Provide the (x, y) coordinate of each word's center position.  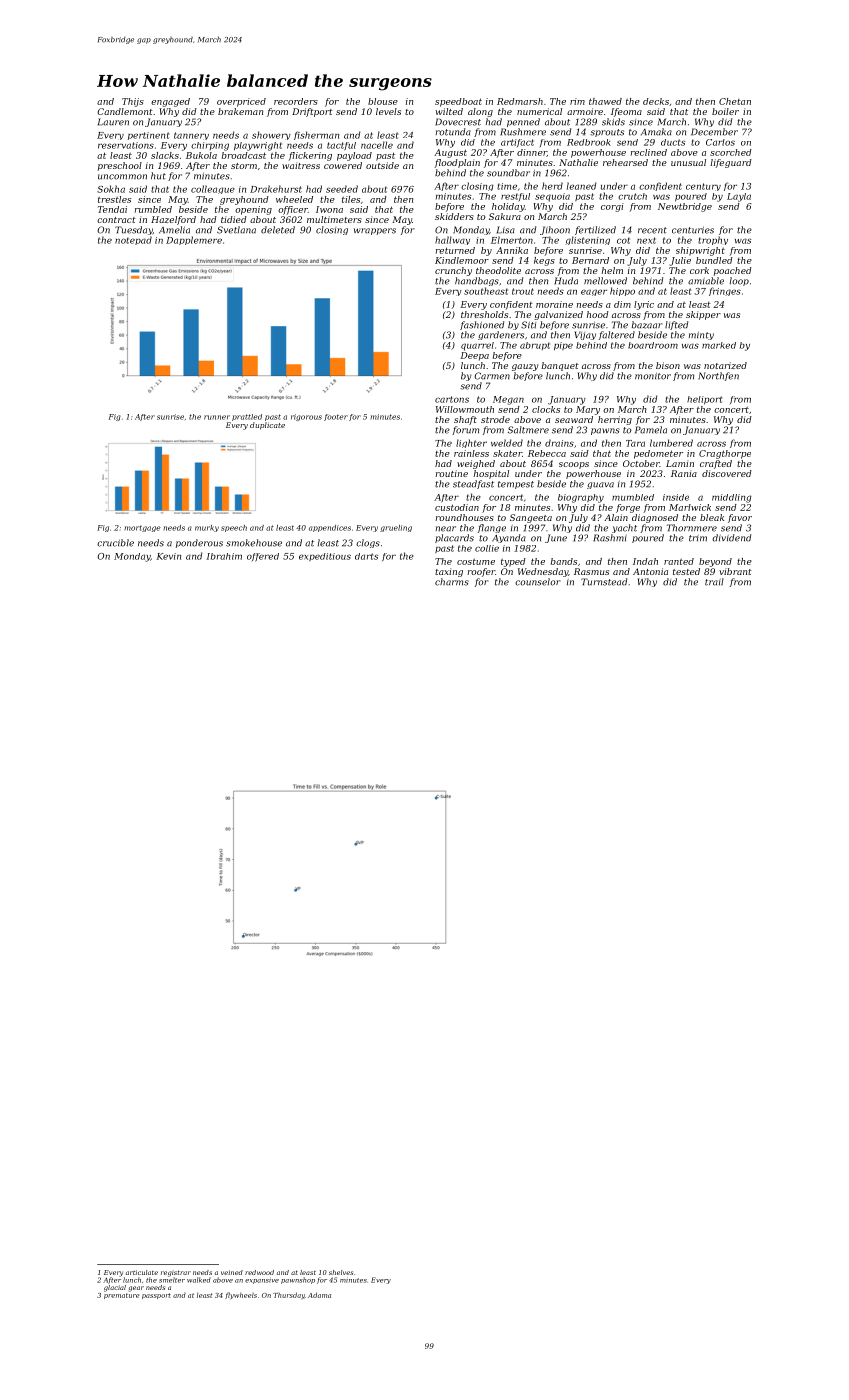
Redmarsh (520, 101)
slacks (165, 155)
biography (581, 498)
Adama (319, 1295)
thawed (605, 101)
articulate (142, 1272)
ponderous (199, 543)
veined (232, 1272)
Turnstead (604, 582)
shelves (341, 1272)
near (446, 529)
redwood (259, 1272)
